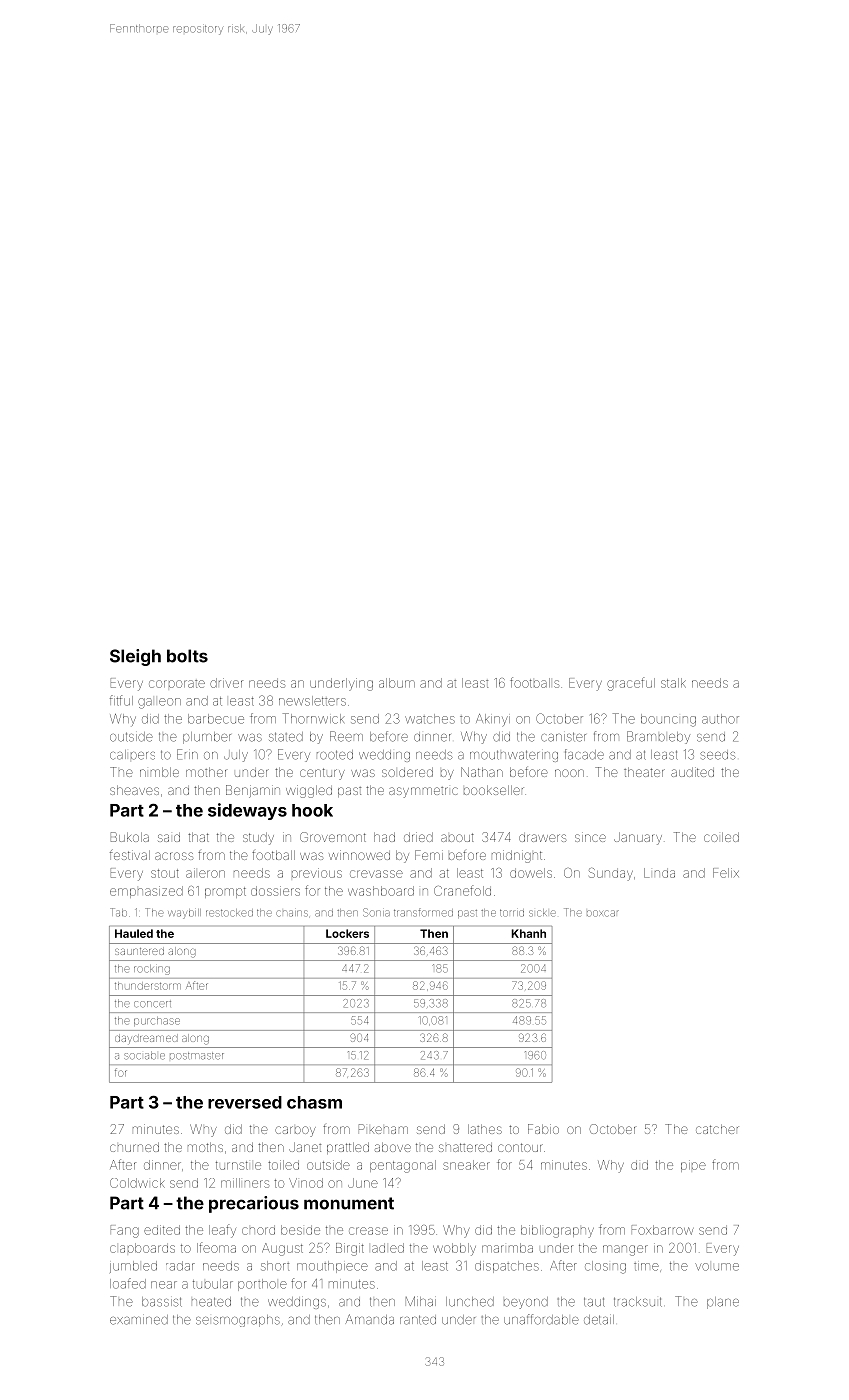 The width and height of the document is (849, 1400). I want to click on sociable, so click(144, 1055).
